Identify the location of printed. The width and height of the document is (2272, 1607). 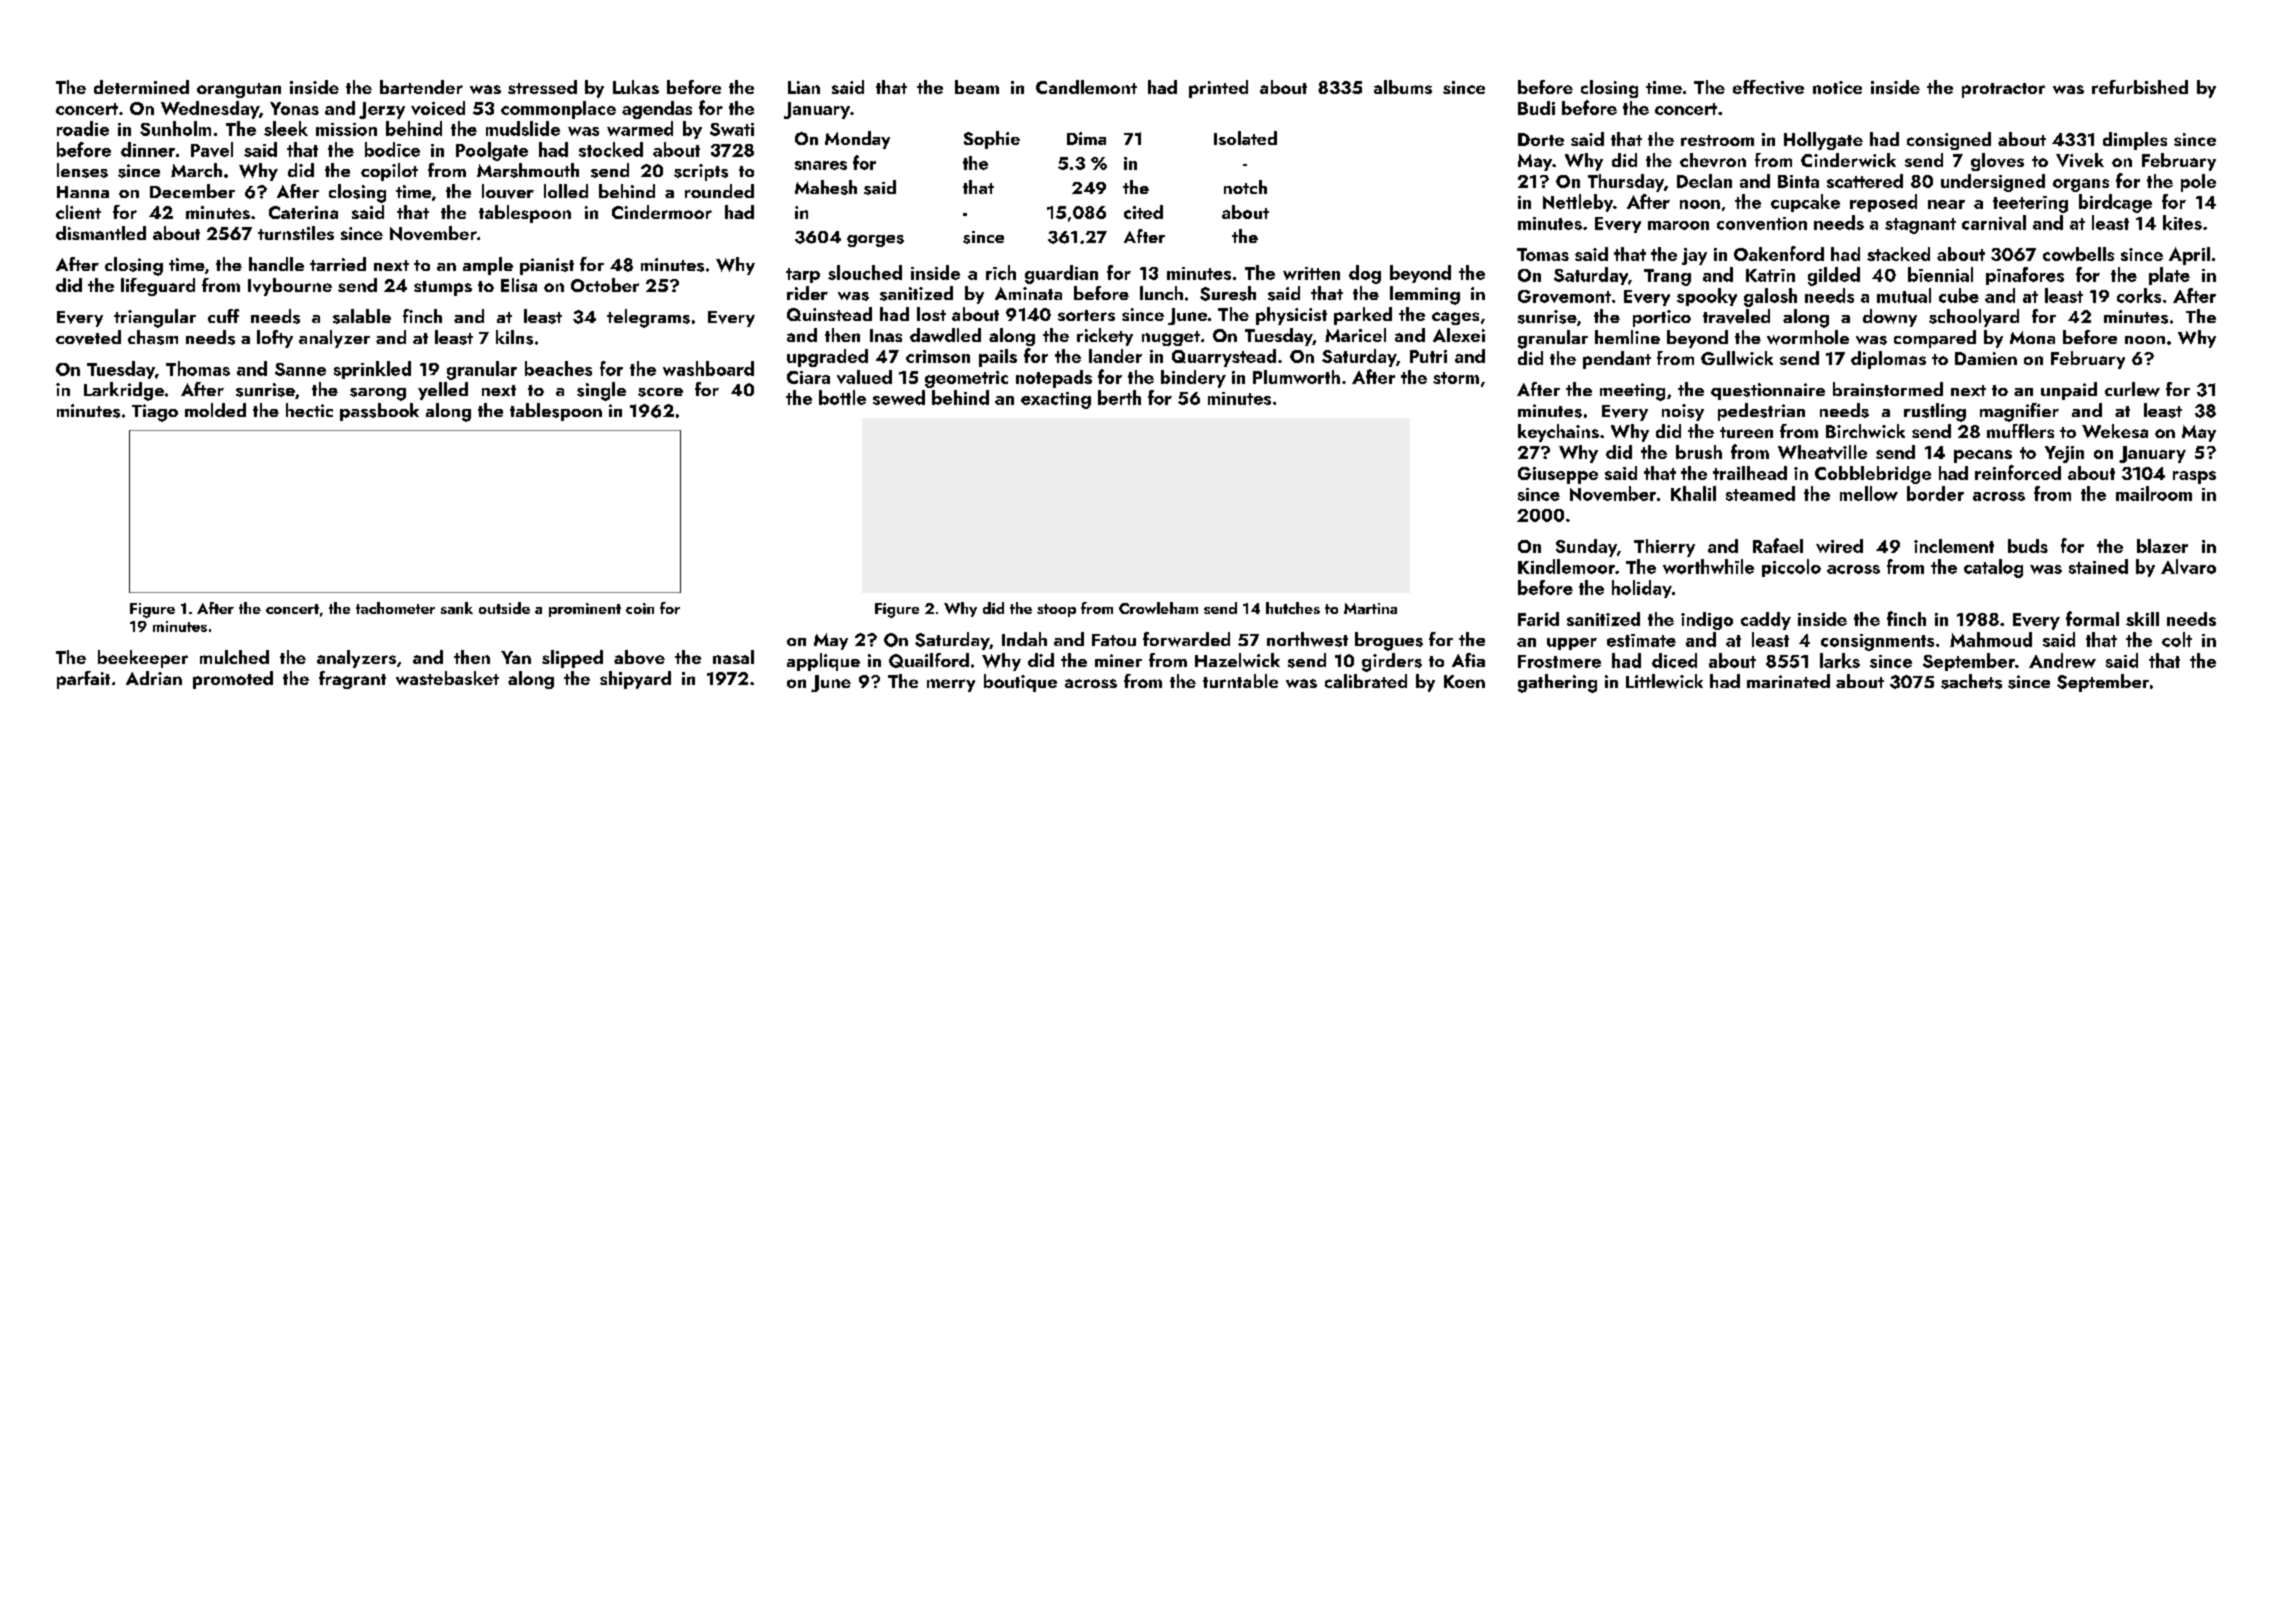
(1218, 89).
